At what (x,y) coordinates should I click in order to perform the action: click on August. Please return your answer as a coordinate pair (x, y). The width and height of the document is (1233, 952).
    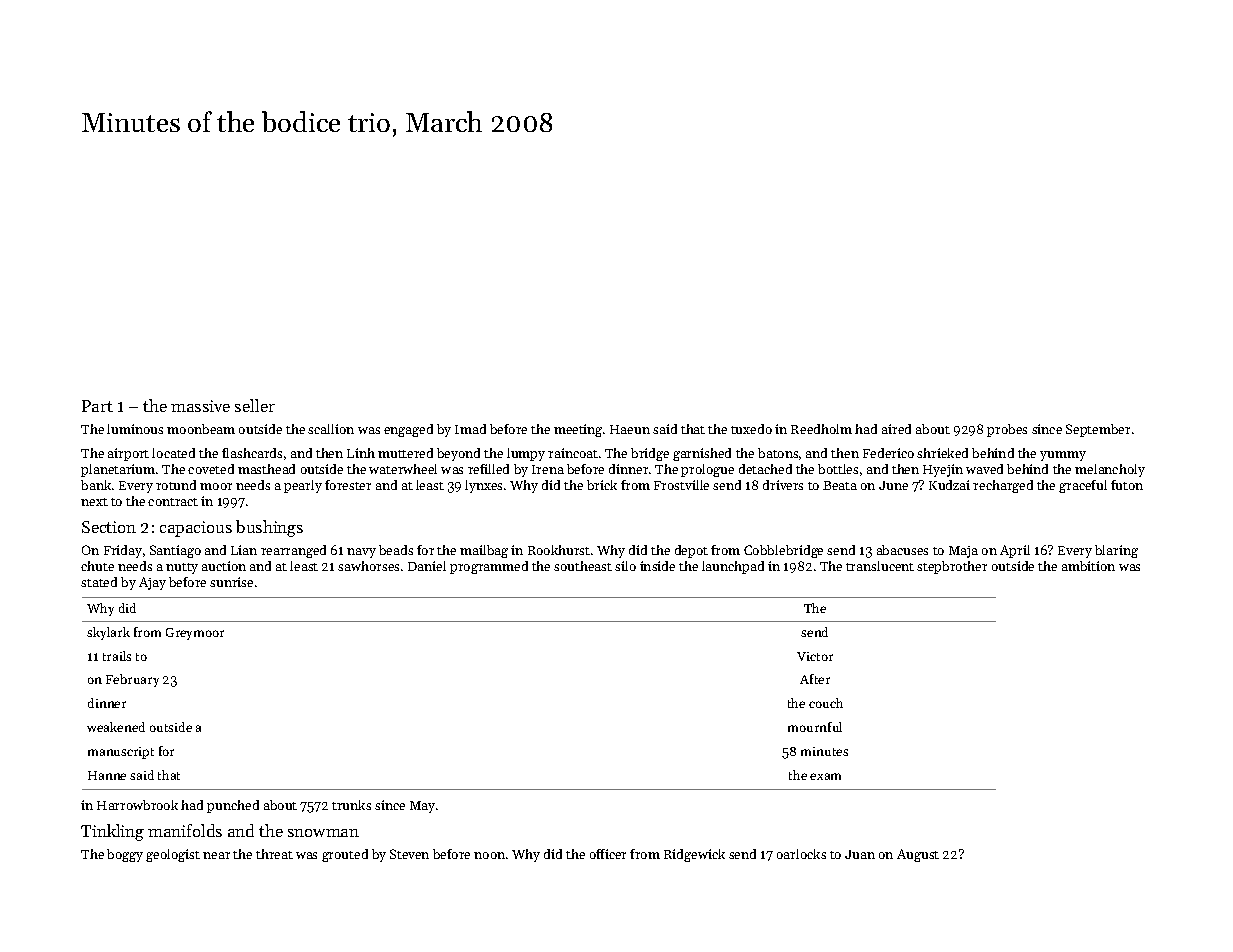
    Looking at the image, I should click on (918, 855).
